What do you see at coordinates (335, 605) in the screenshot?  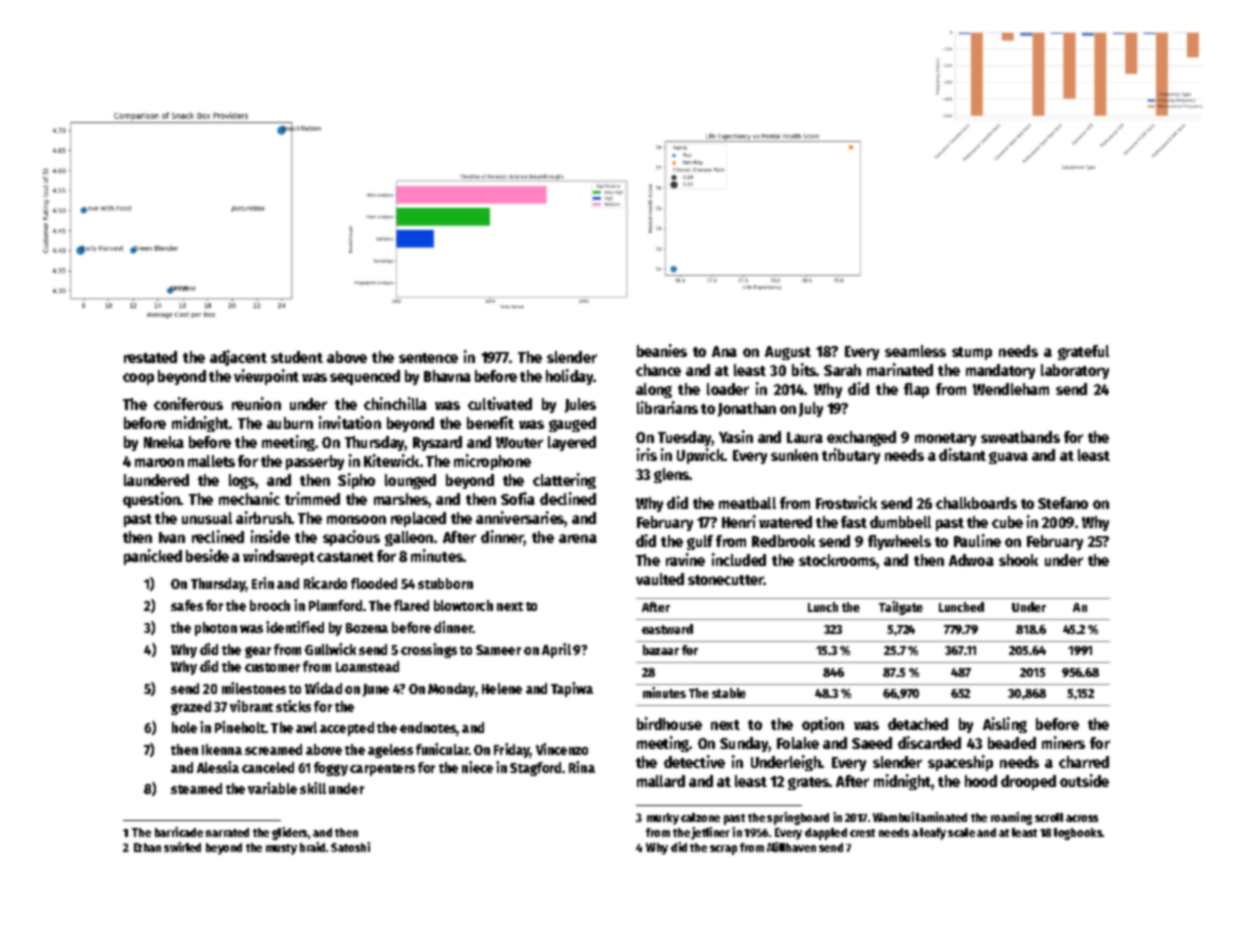 I see `Plumford` at bounding box center [335, 605].
